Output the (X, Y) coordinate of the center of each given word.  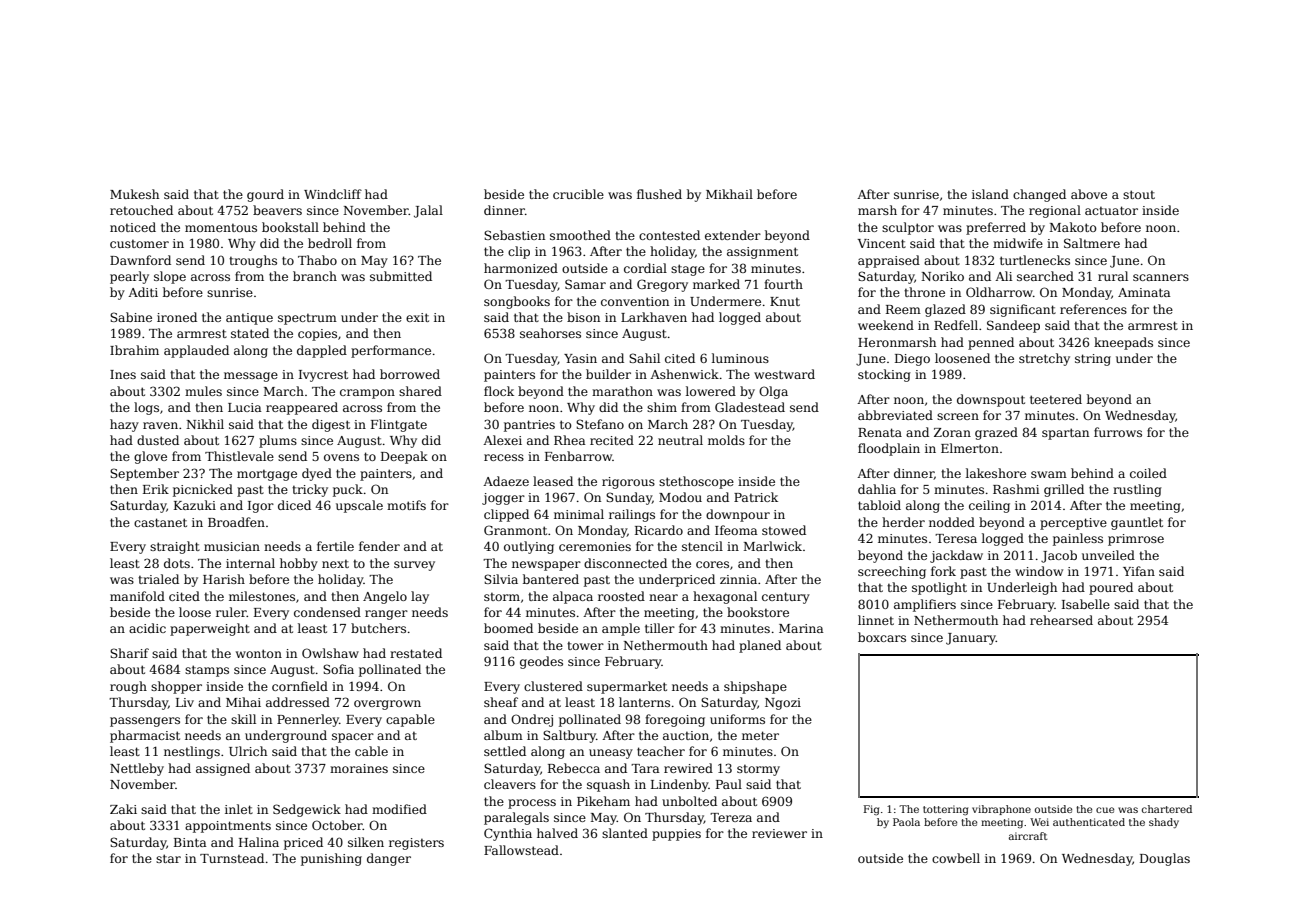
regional (1055, 211)
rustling (1137, 490)
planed (760, 646)
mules (203, 391)
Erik (156, 489)
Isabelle (1086, 604)
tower (585, 646)
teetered (1056, 399)
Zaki (123, 809)
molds (726, 440)
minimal (579, 514)
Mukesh (134, 194)
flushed (659, 194)
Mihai (243, 702)
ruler (231, 612)
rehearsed (1061, 620)
